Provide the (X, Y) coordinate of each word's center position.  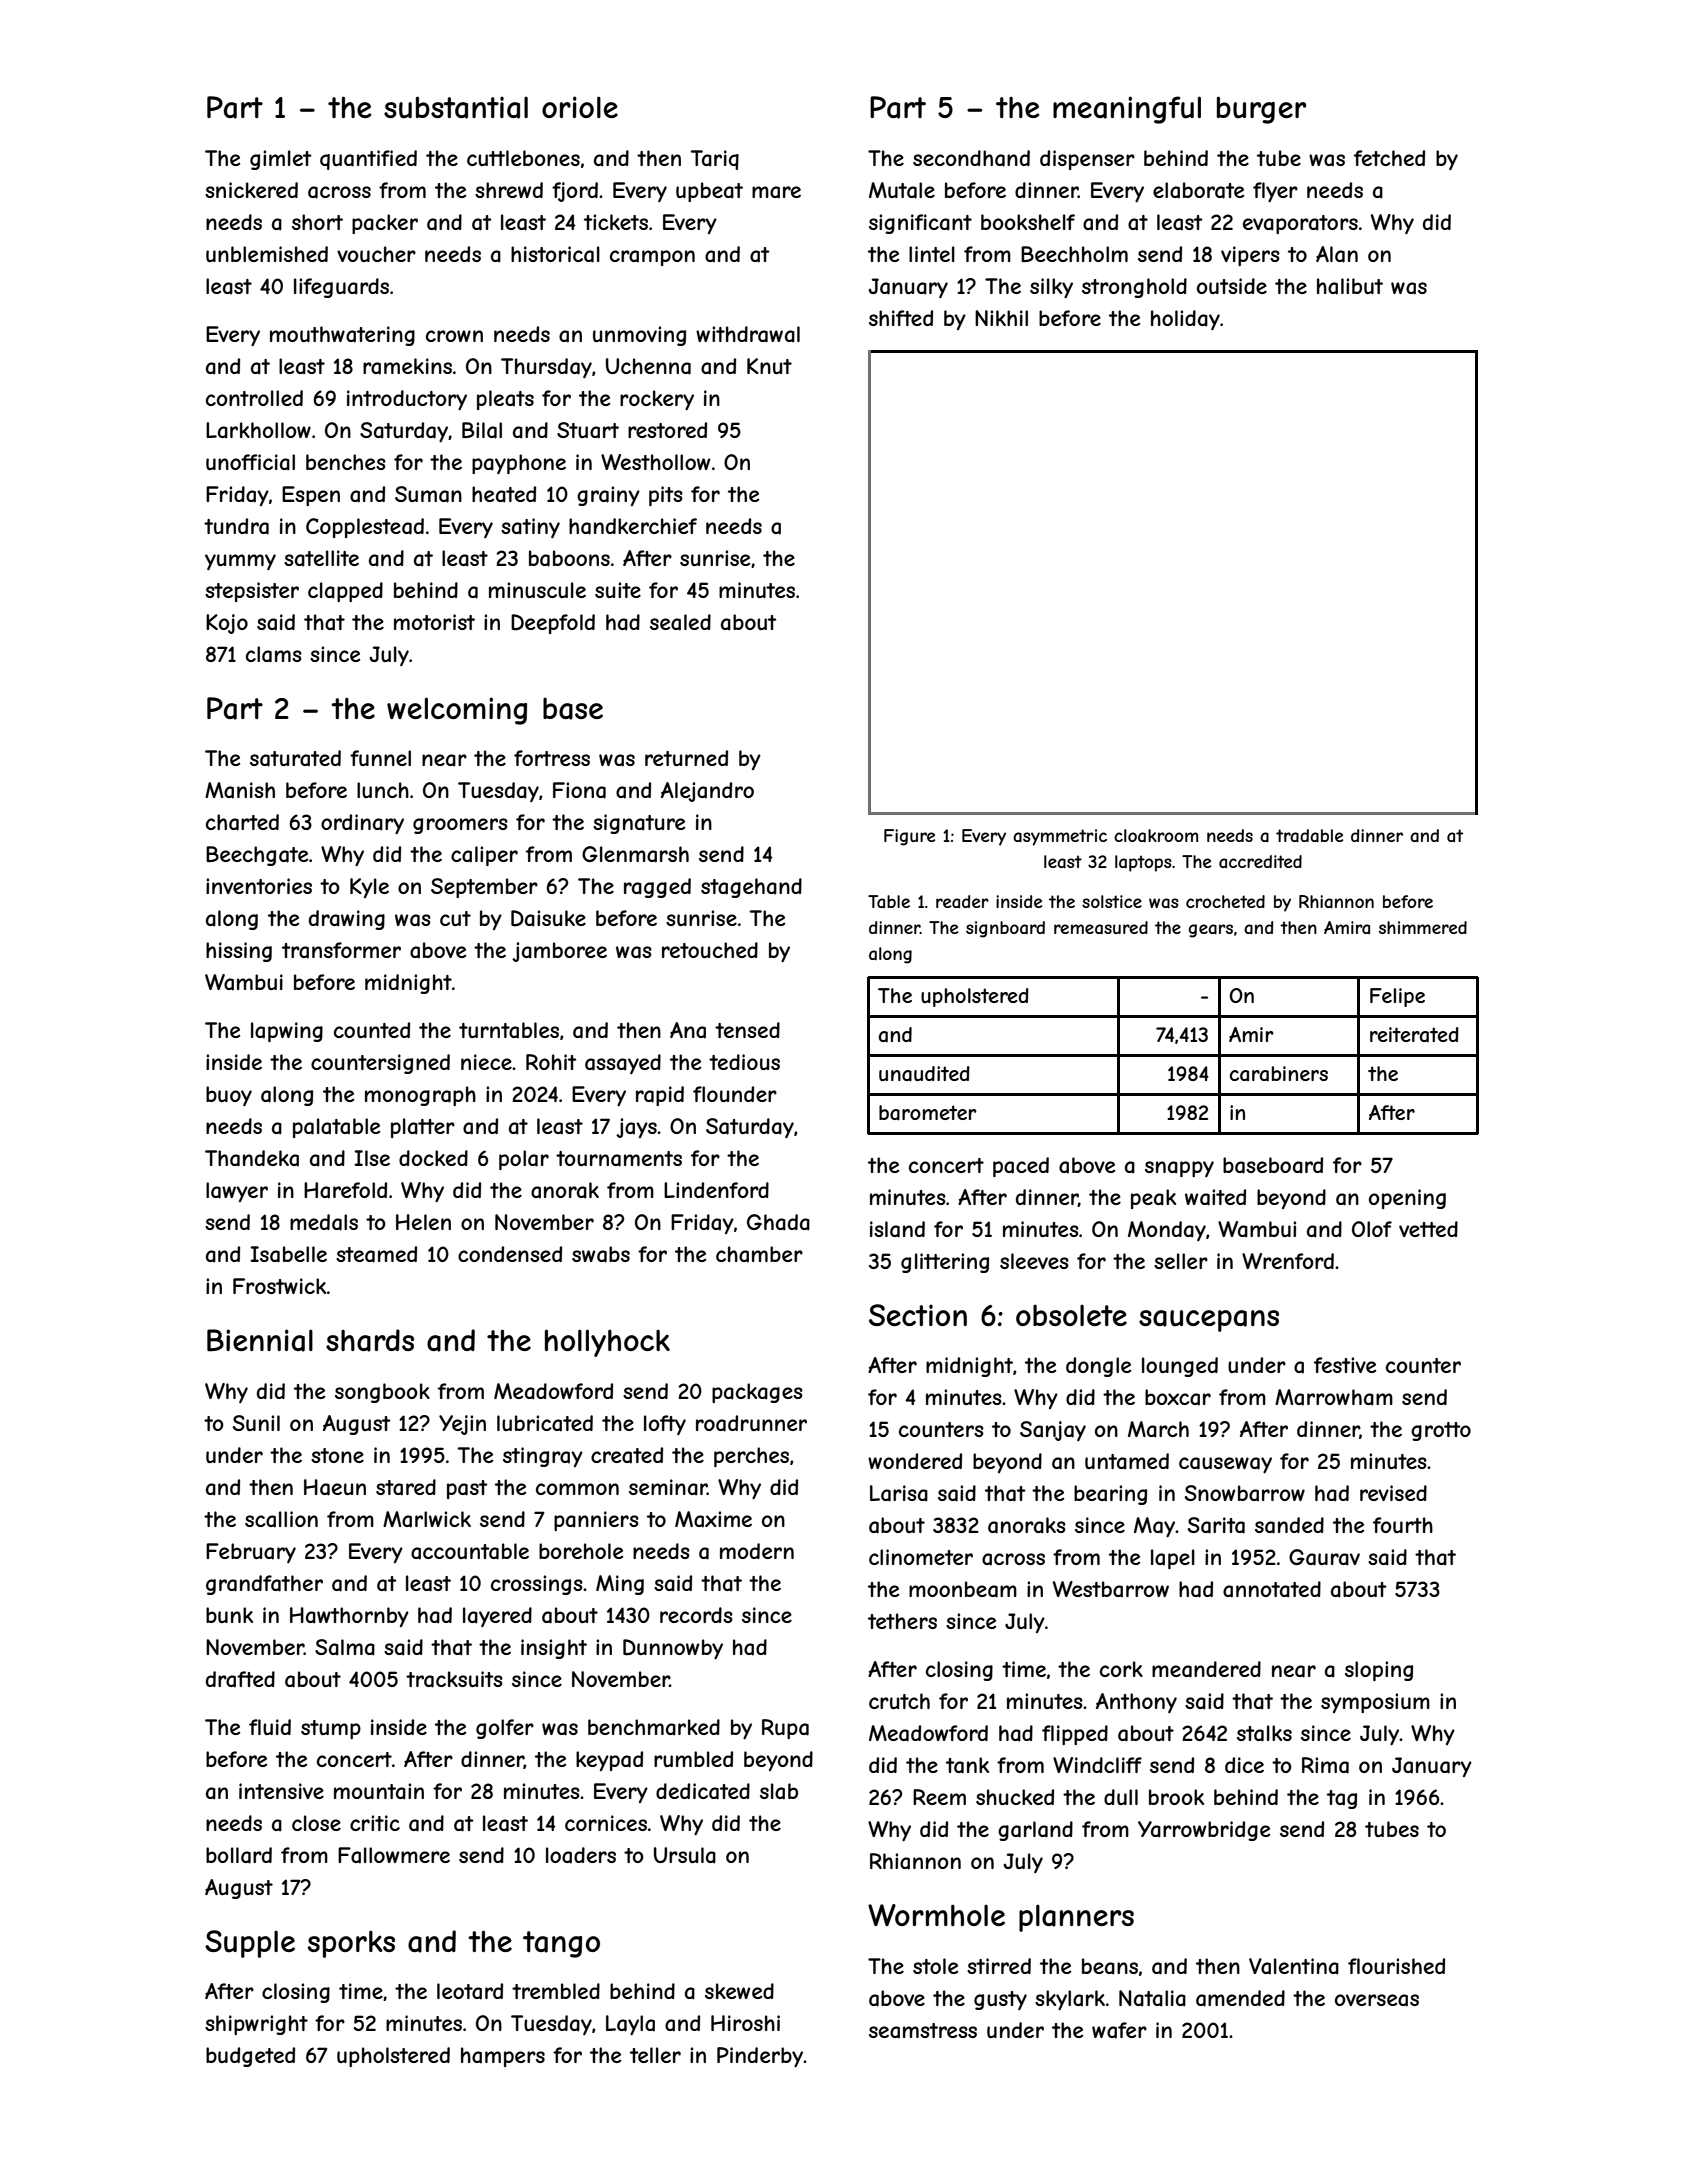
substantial (456, 107)
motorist (434, 622)
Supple (250, 1944)
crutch (899, 1701)
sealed (680, 622)
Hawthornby (349, 1617)
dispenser (1087, 160)
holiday (1185, 320)
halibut (1350, 286)
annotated (1272, 1589)
